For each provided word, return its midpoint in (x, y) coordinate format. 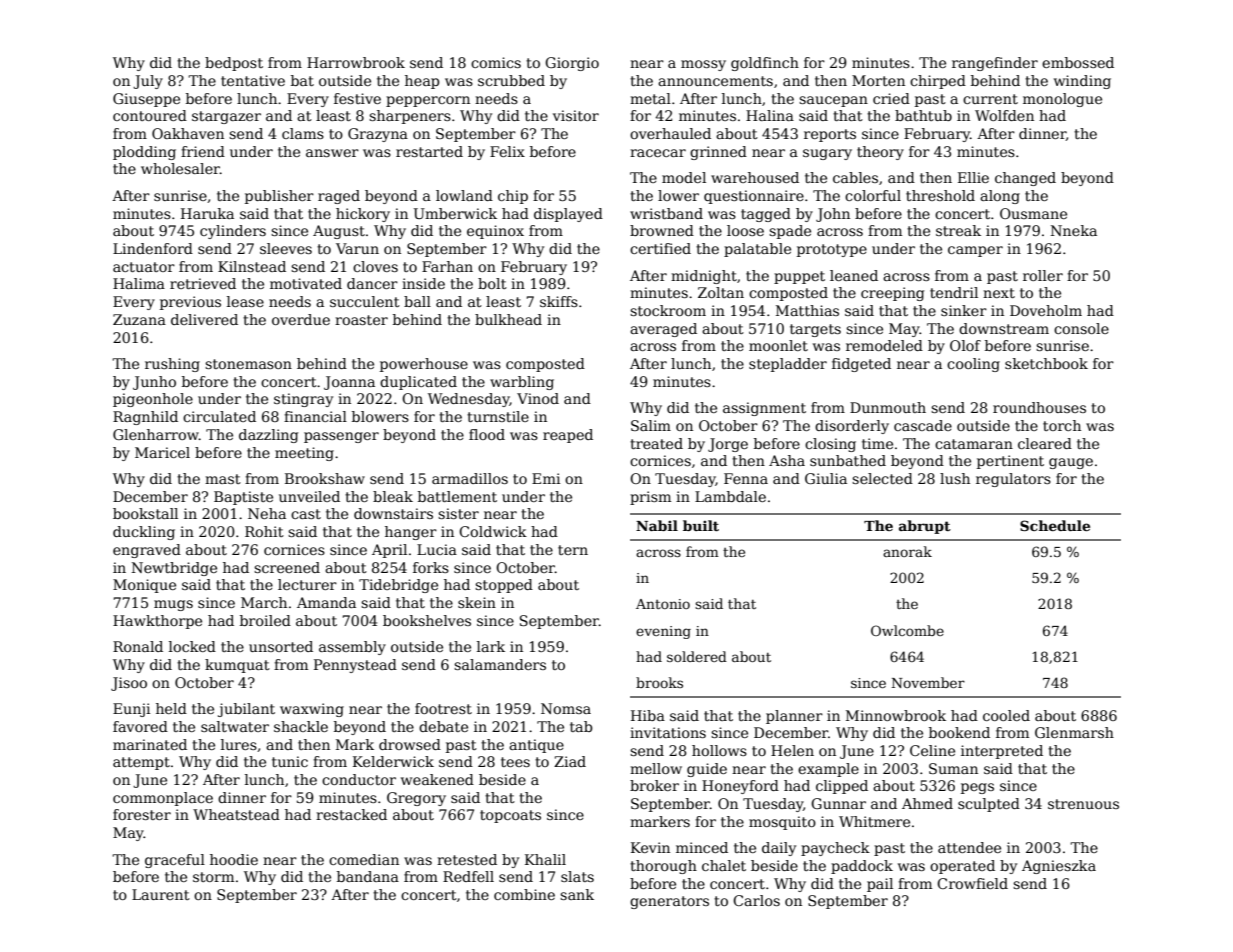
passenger (341, 437)
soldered (697, 656)
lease (245, 301)
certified (660, 248)
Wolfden (1004, 115)
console (1081, 328)
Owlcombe (907, 630)
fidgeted (861, 365)
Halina (770, 115)
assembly (352, 648)
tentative (253, 80)
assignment (764, 409)
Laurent (161, 894)
